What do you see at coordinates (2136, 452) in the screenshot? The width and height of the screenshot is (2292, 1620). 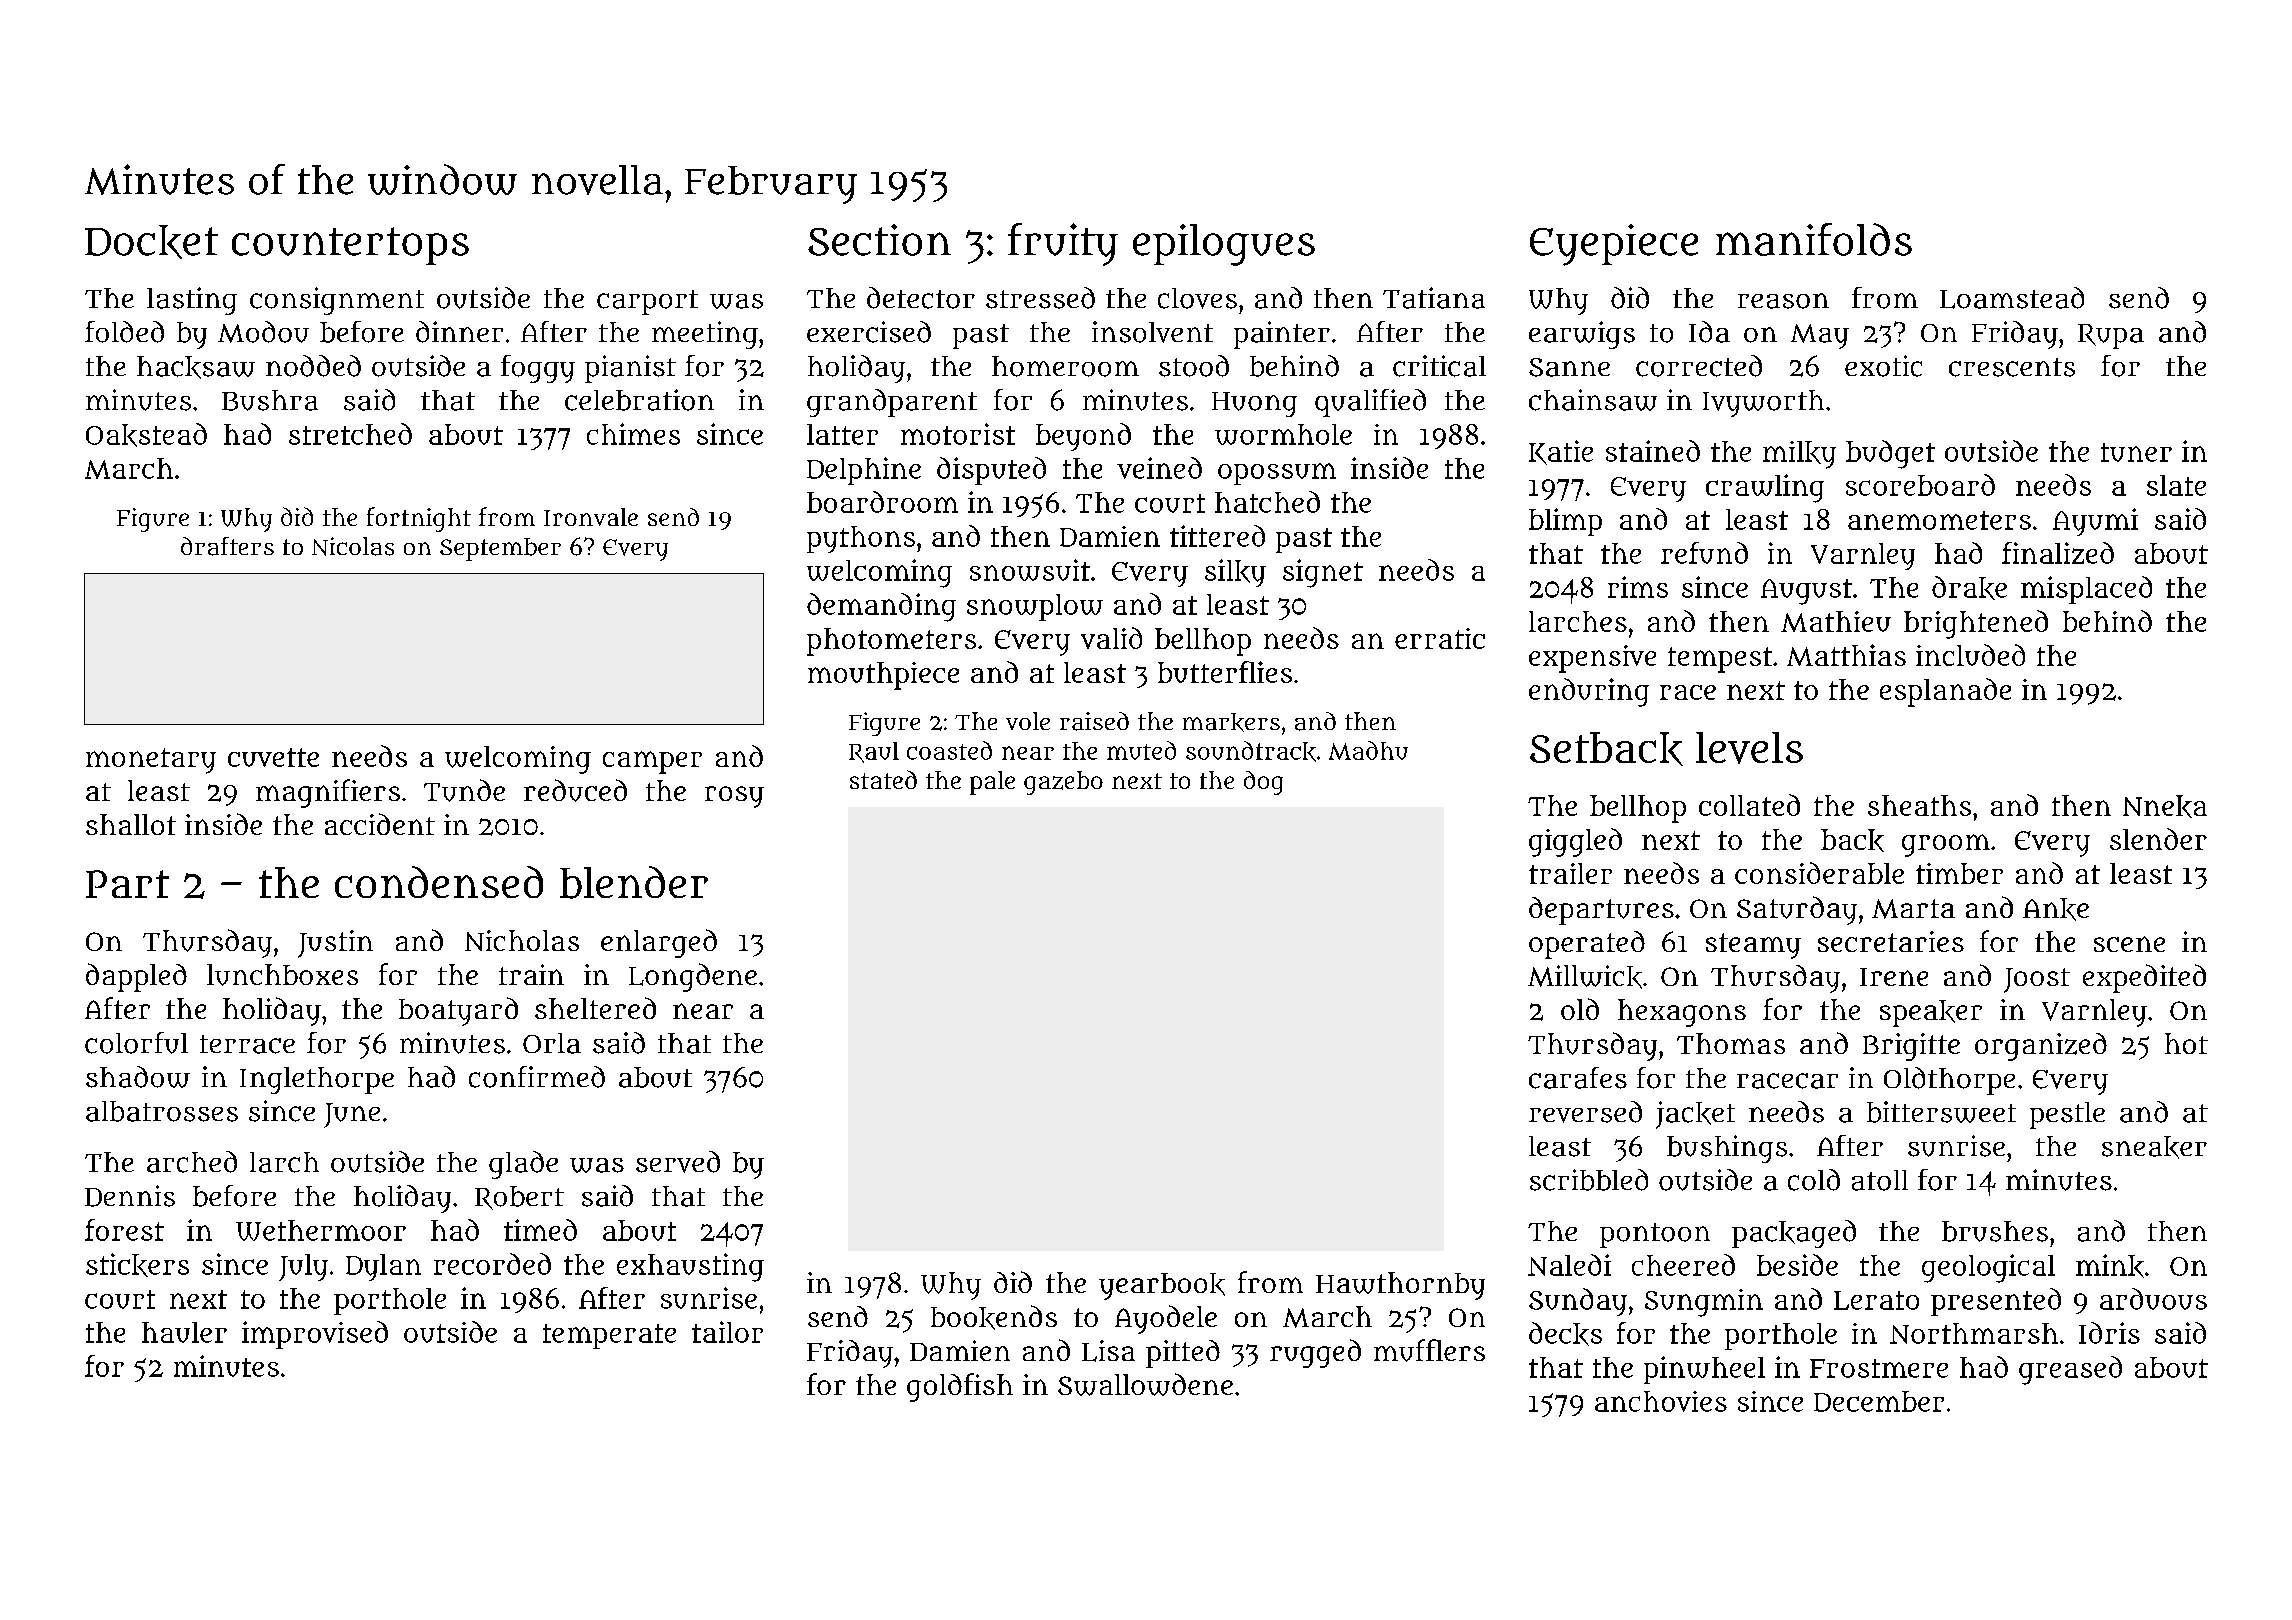 I see `tuner` at bounding box center [2136, 452].
